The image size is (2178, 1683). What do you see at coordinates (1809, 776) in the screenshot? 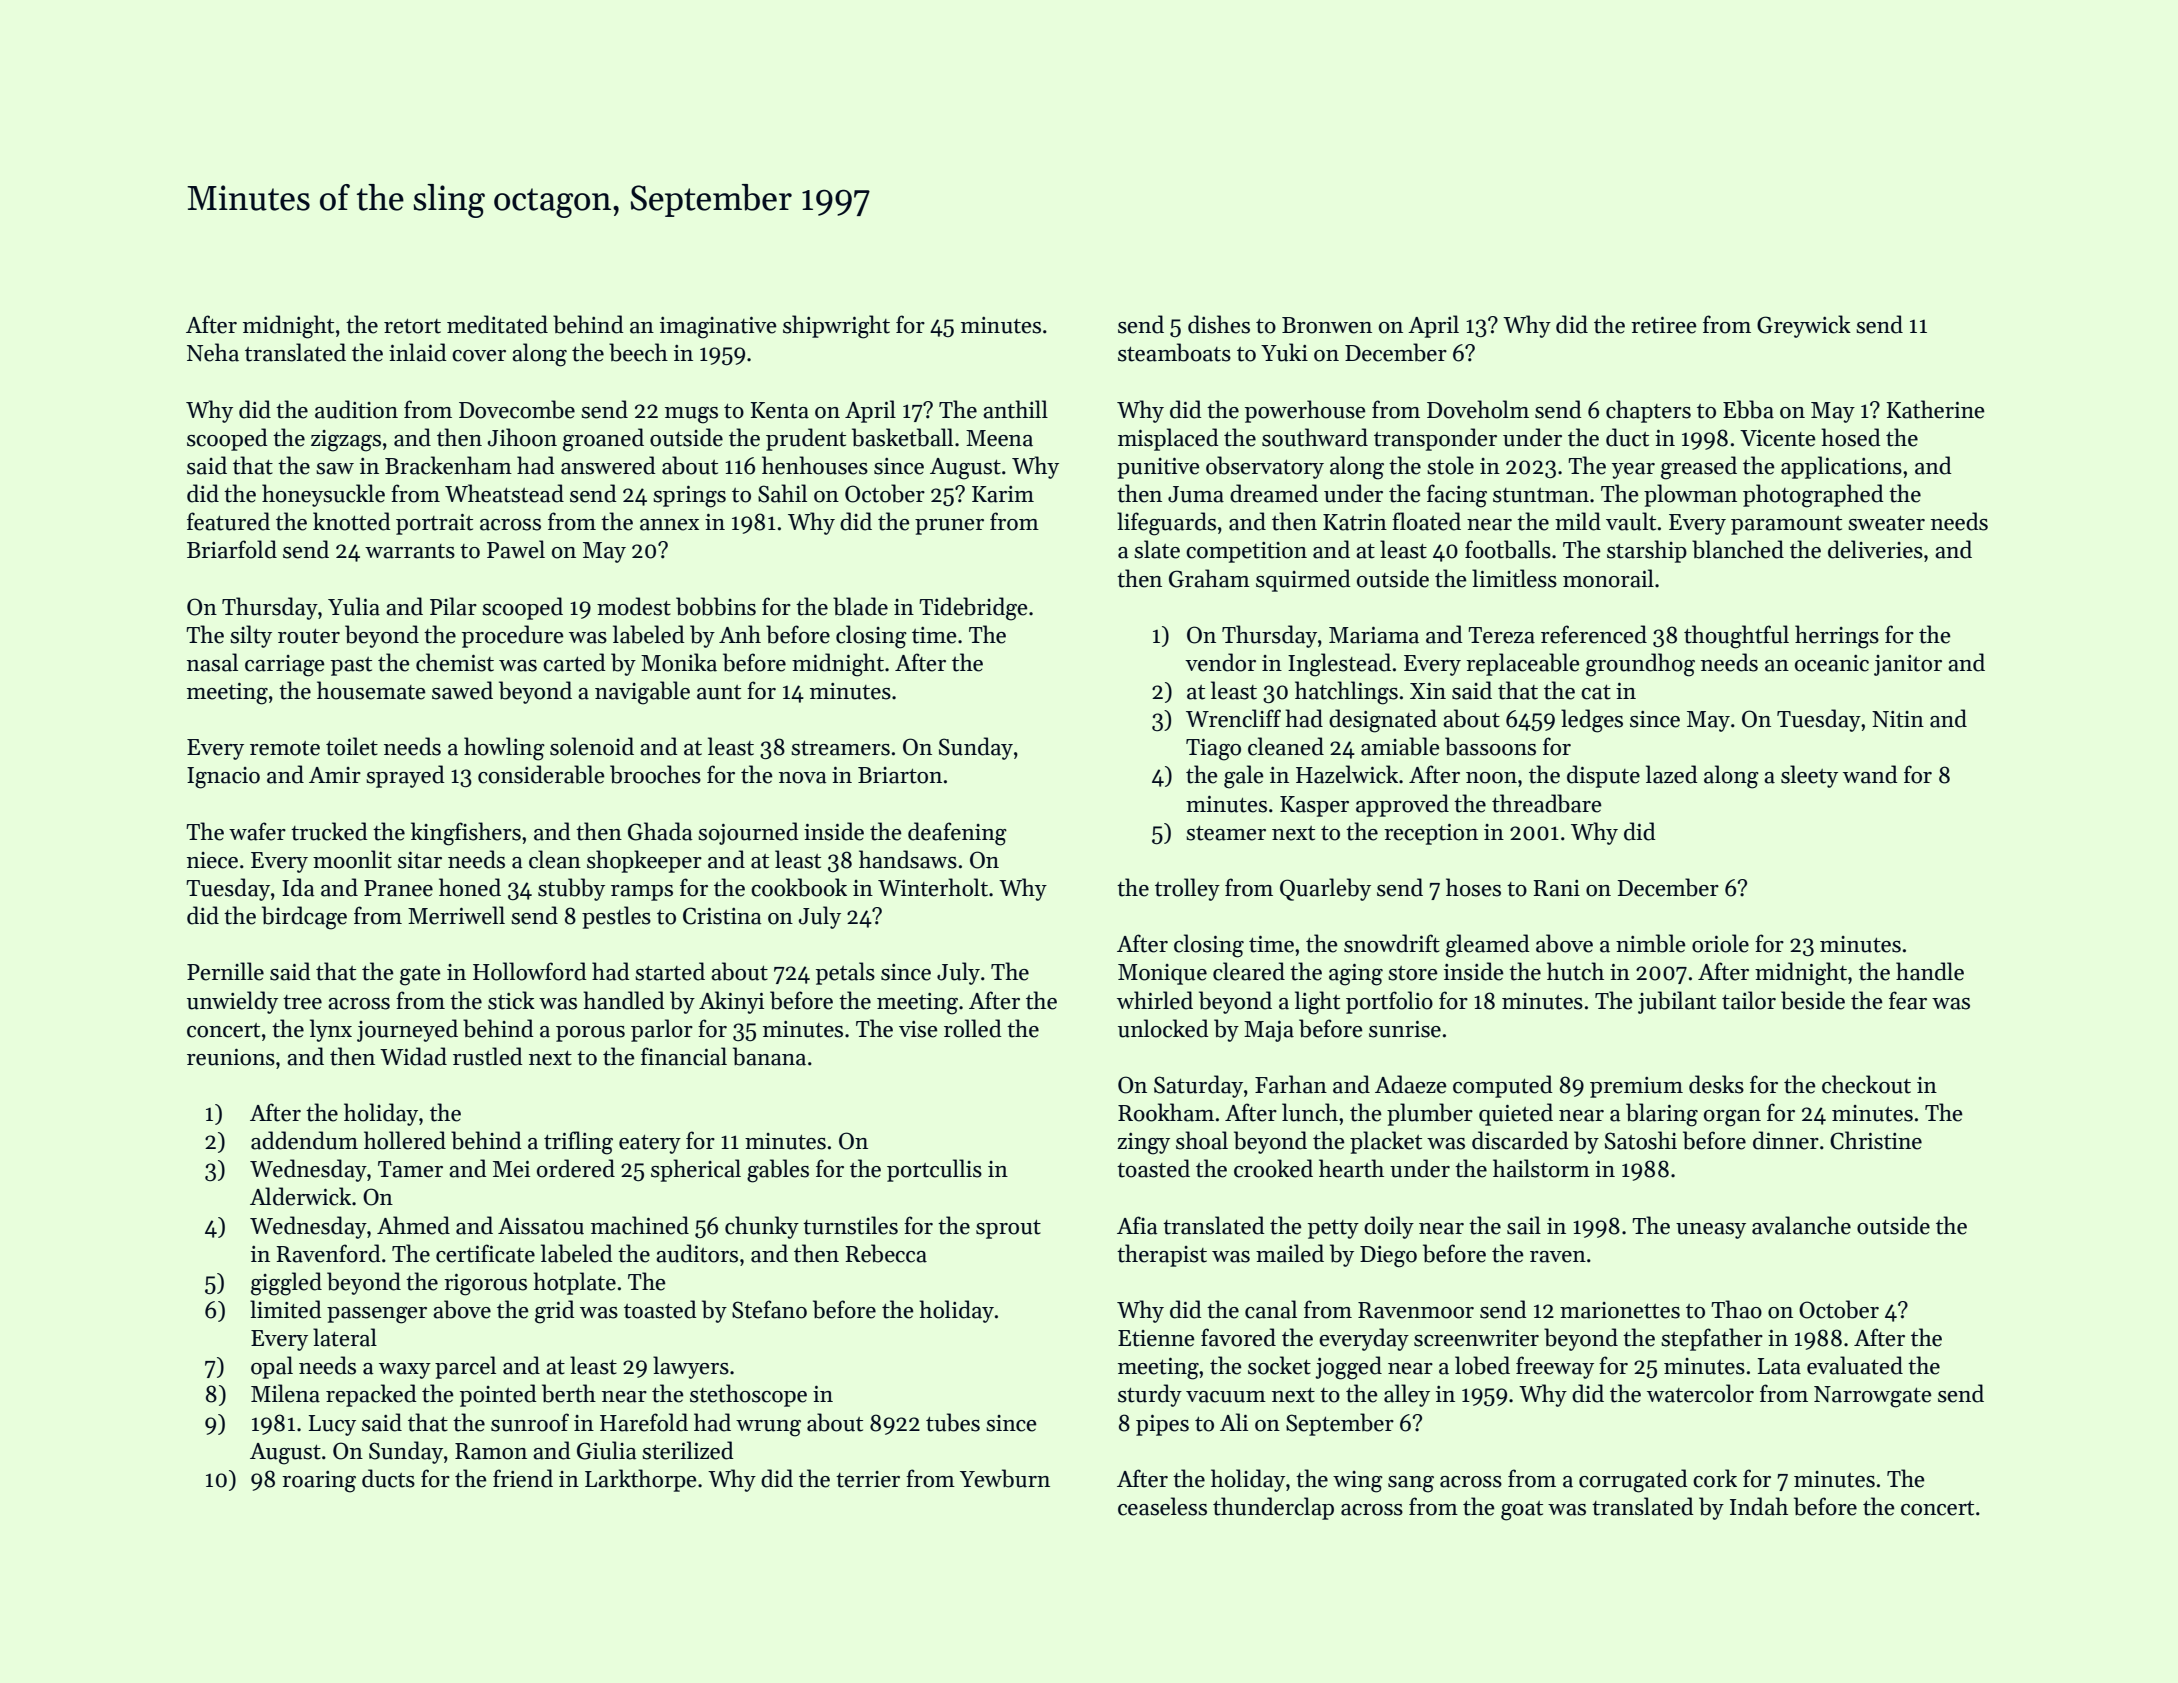
I see `sleety` at bounding box center [1809, 776].
